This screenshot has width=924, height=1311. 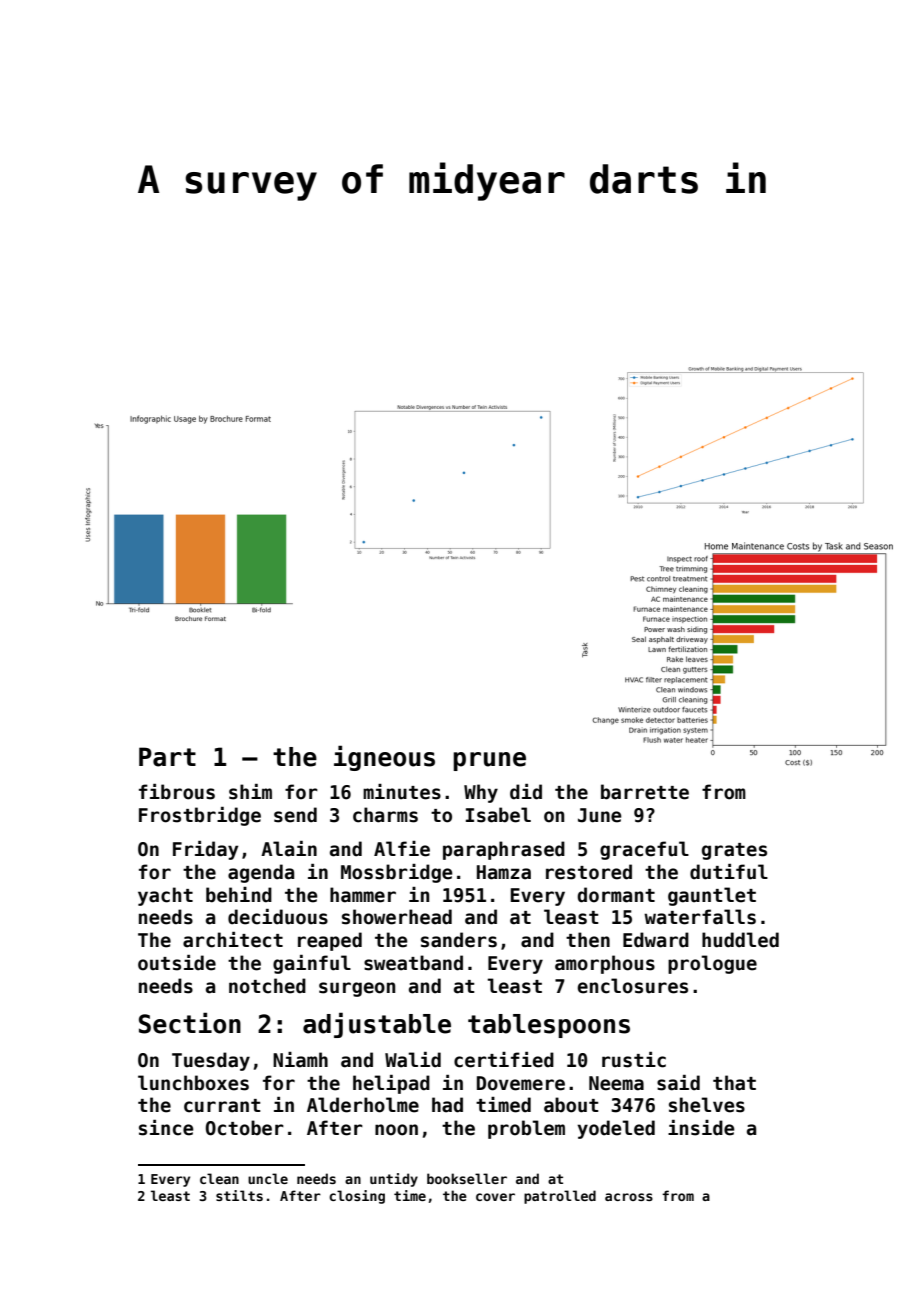 I want to click on paraphrased, so click(x=504, y=850).
